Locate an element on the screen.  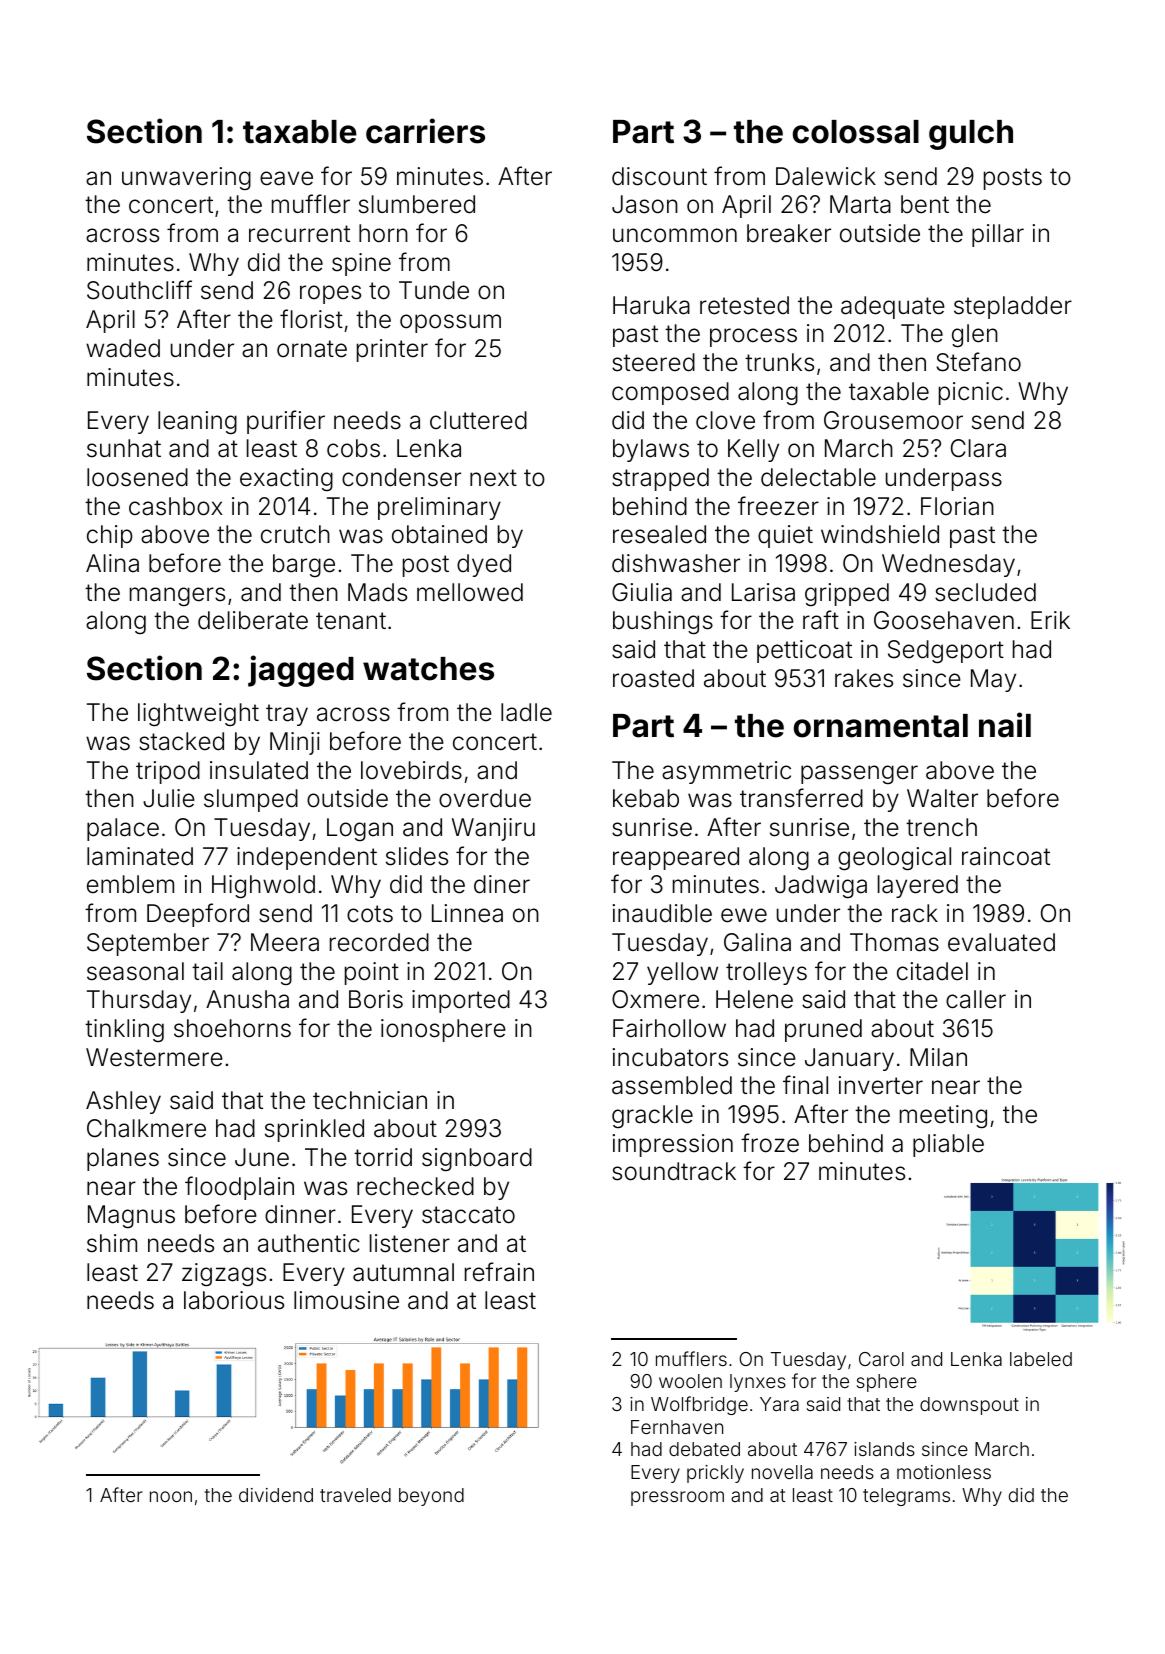
Milan is located at coordinates (938, 1057).
